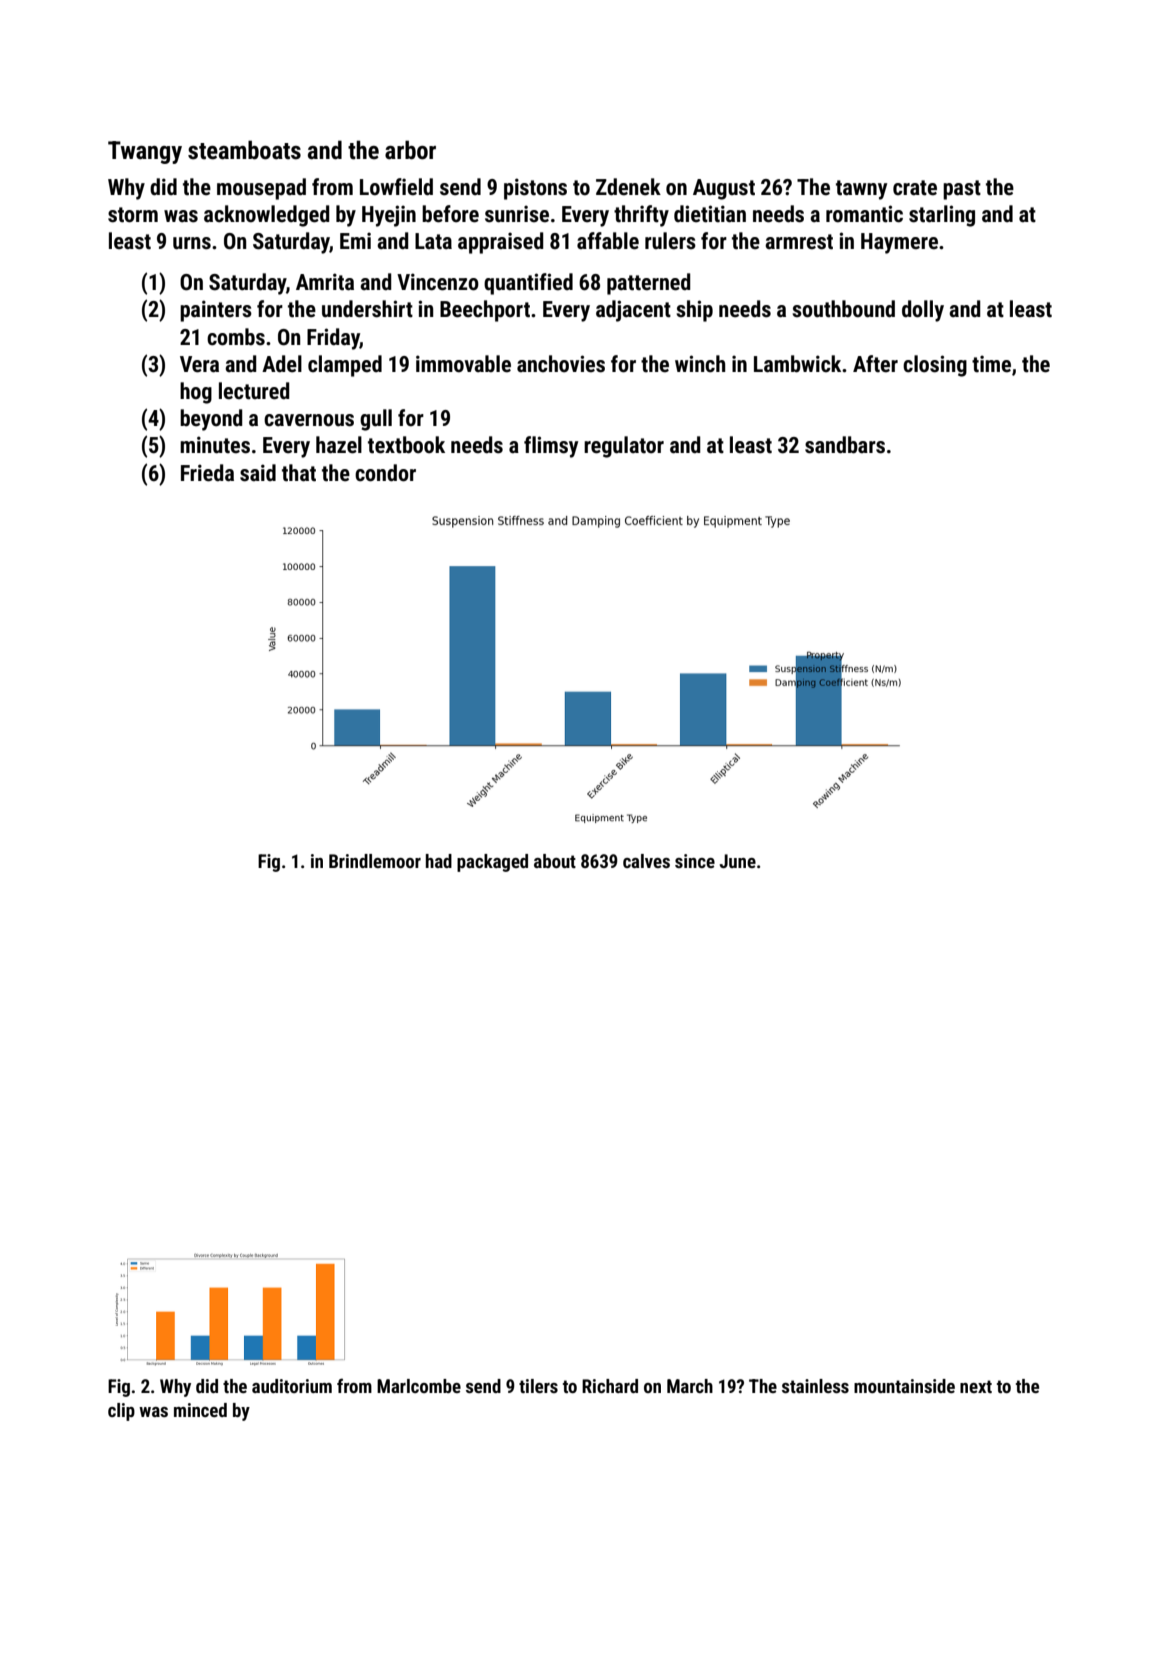 This image has width=1170, height=1655. What do you see at coordinates (192, 243) in the image?
I see `urns` at bounding box center [192, 243].
